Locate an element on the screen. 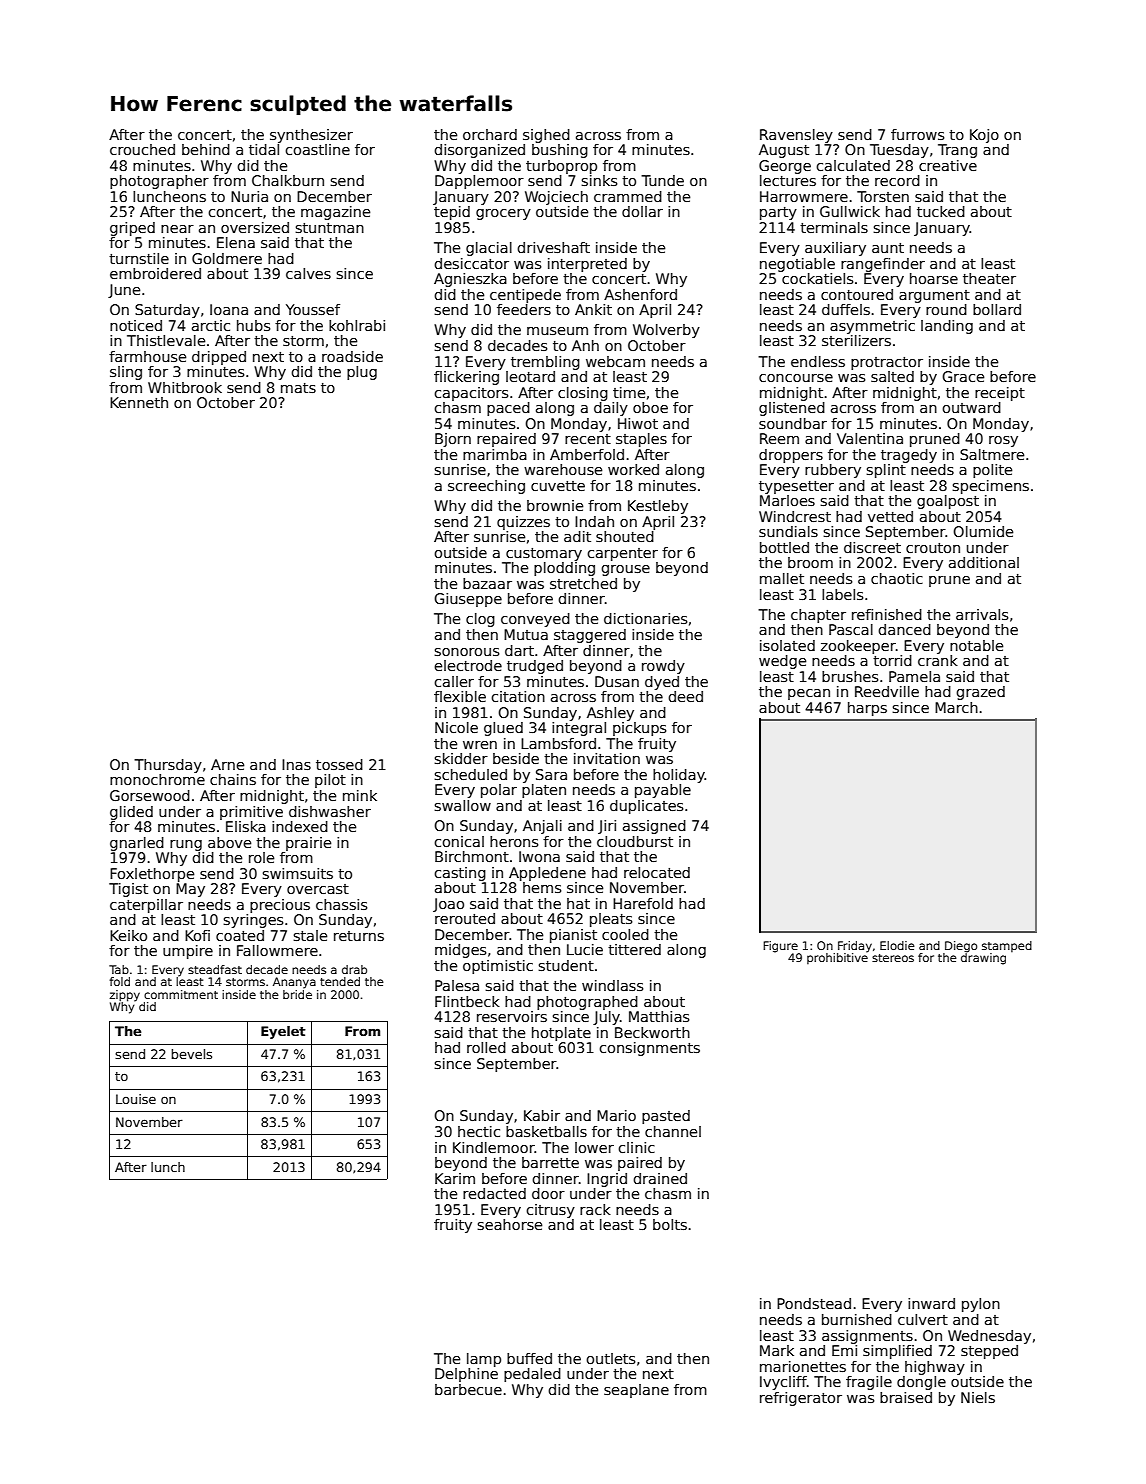 The height and width of the screenshot is (1484, 1146). behind is located at coordinates (206, 149).
